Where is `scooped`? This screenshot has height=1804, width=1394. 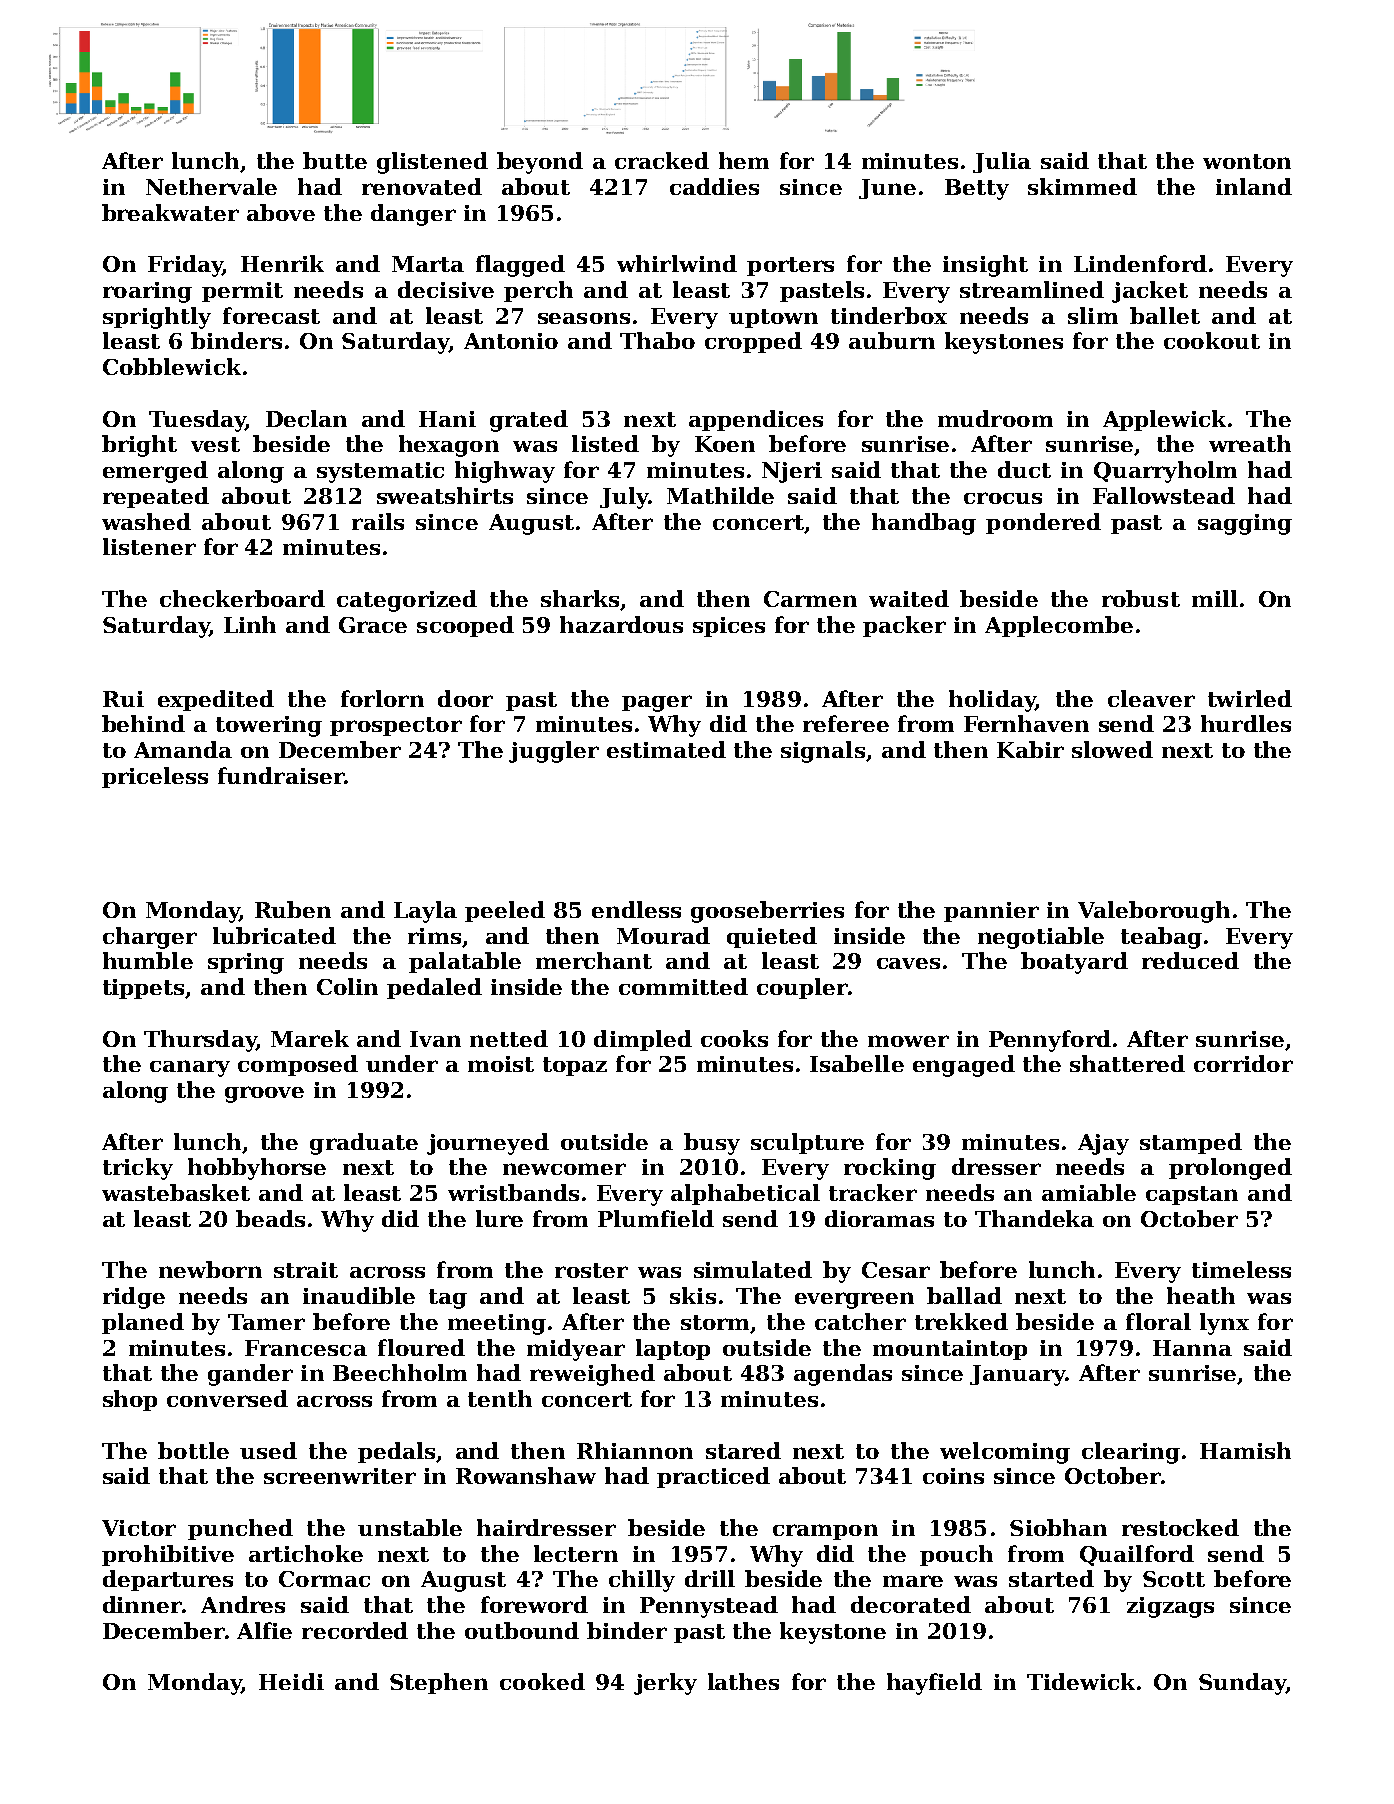 scooped is located at coordinates (465, 626).
